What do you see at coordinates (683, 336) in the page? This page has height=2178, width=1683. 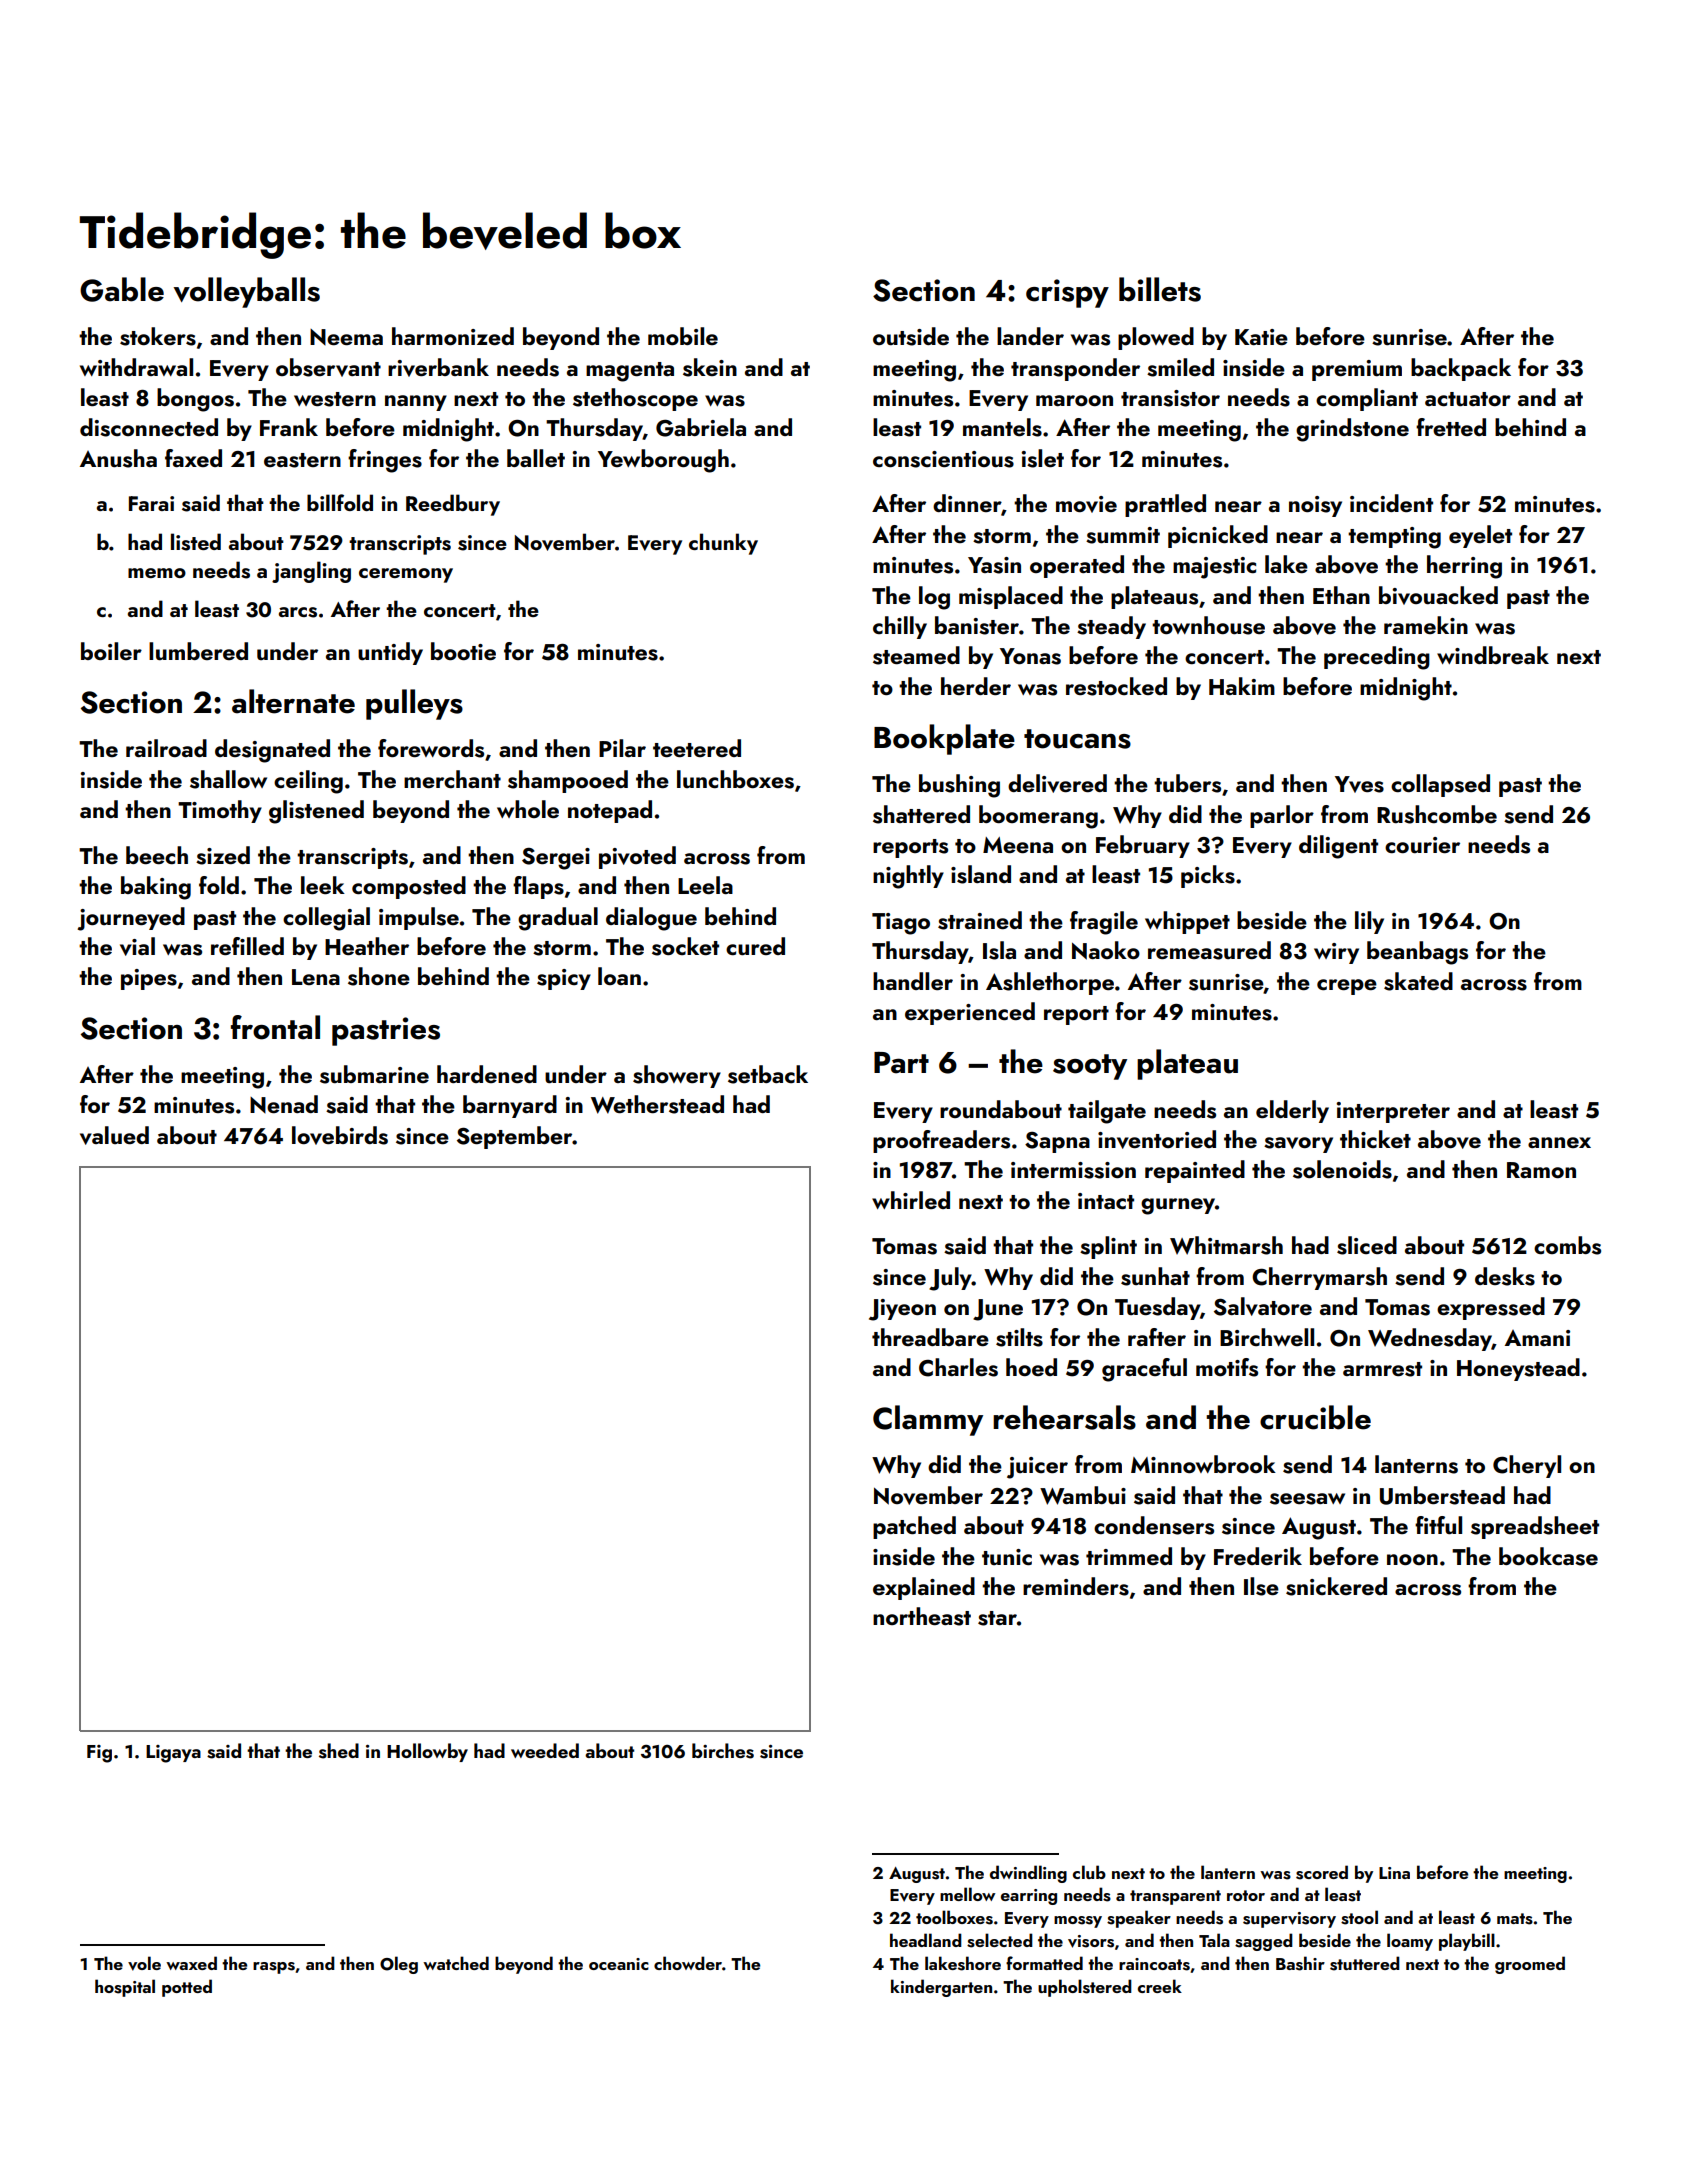 I see `mobile` at bounding box center [683, 336].
